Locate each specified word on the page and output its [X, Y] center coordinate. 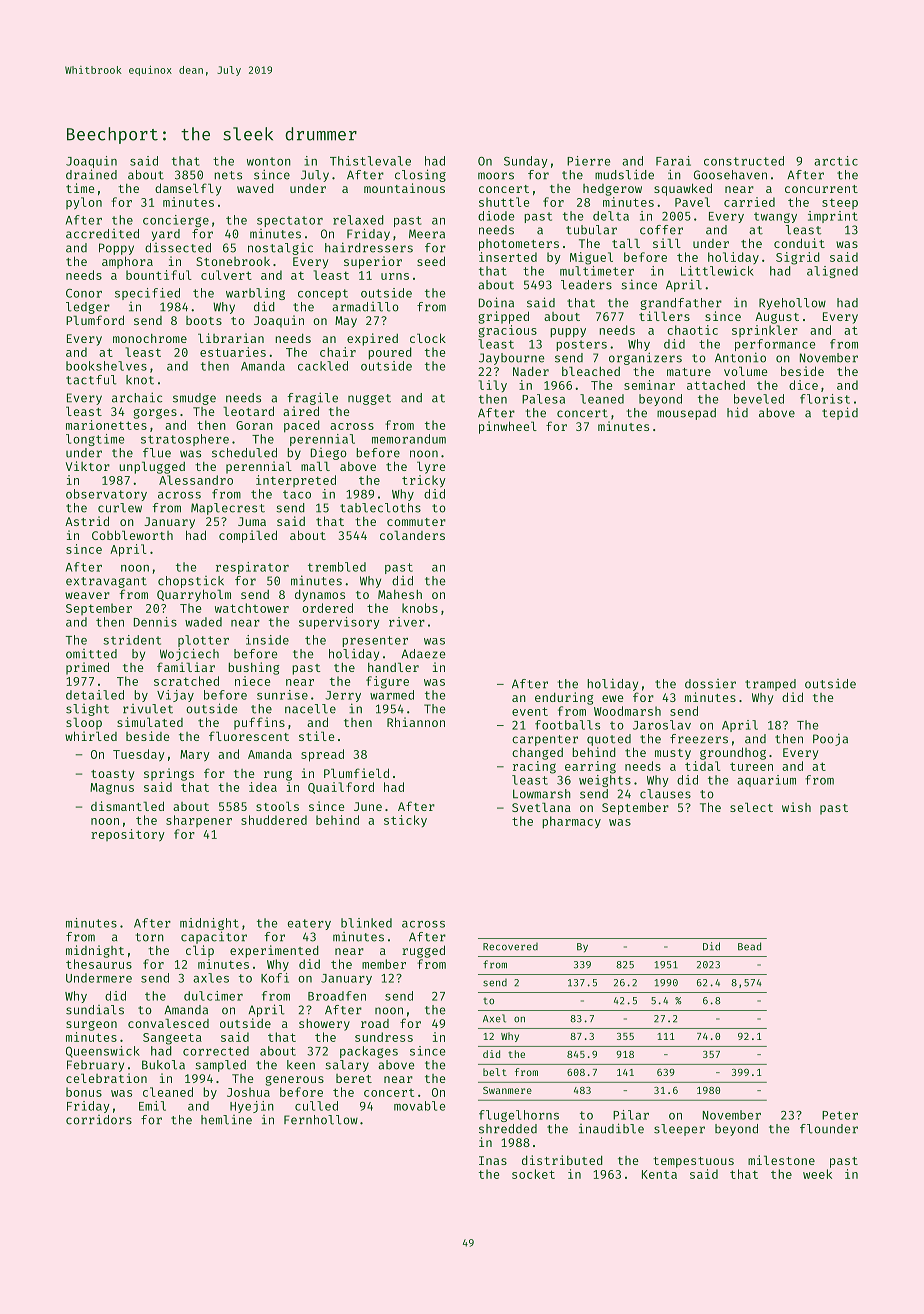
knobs [420, 608]
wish [796, 807]
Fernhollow [321, 1120]
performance [775, 345]
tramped [770, 685]
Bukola [163, 1065]
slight [87, 710]
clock [428, 338]
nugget [369, 399]
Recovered [510, 947]
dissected [178, 248]
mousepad [686, 414]
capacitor [214, 937]
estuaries [233, 352]
